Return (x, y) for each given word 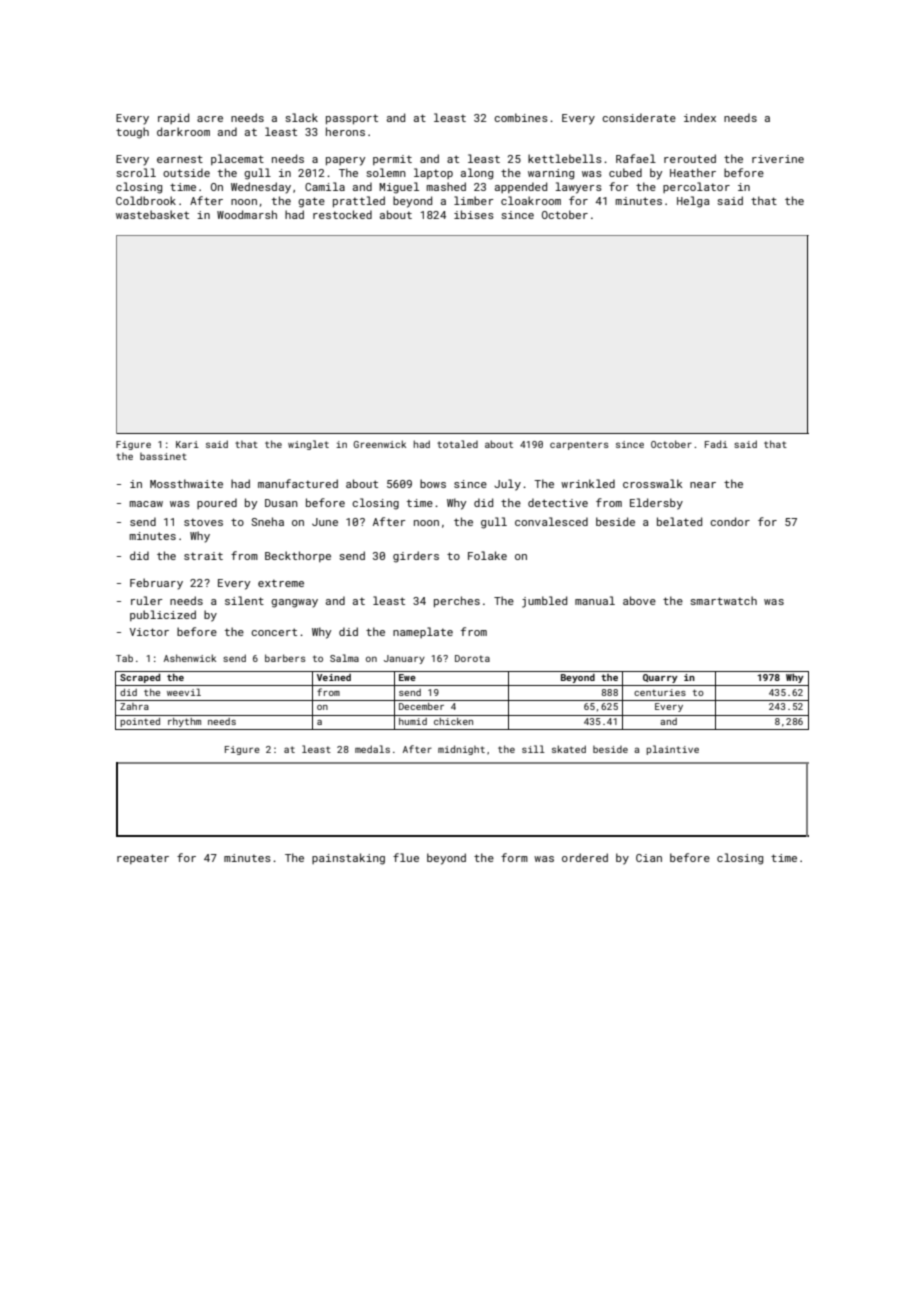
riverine (778, 159)
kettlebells (565, 158)
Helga (693, 202)
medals (372, 749)
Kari (187, 444)
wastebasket (152, 214)
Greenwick (379, 444)
